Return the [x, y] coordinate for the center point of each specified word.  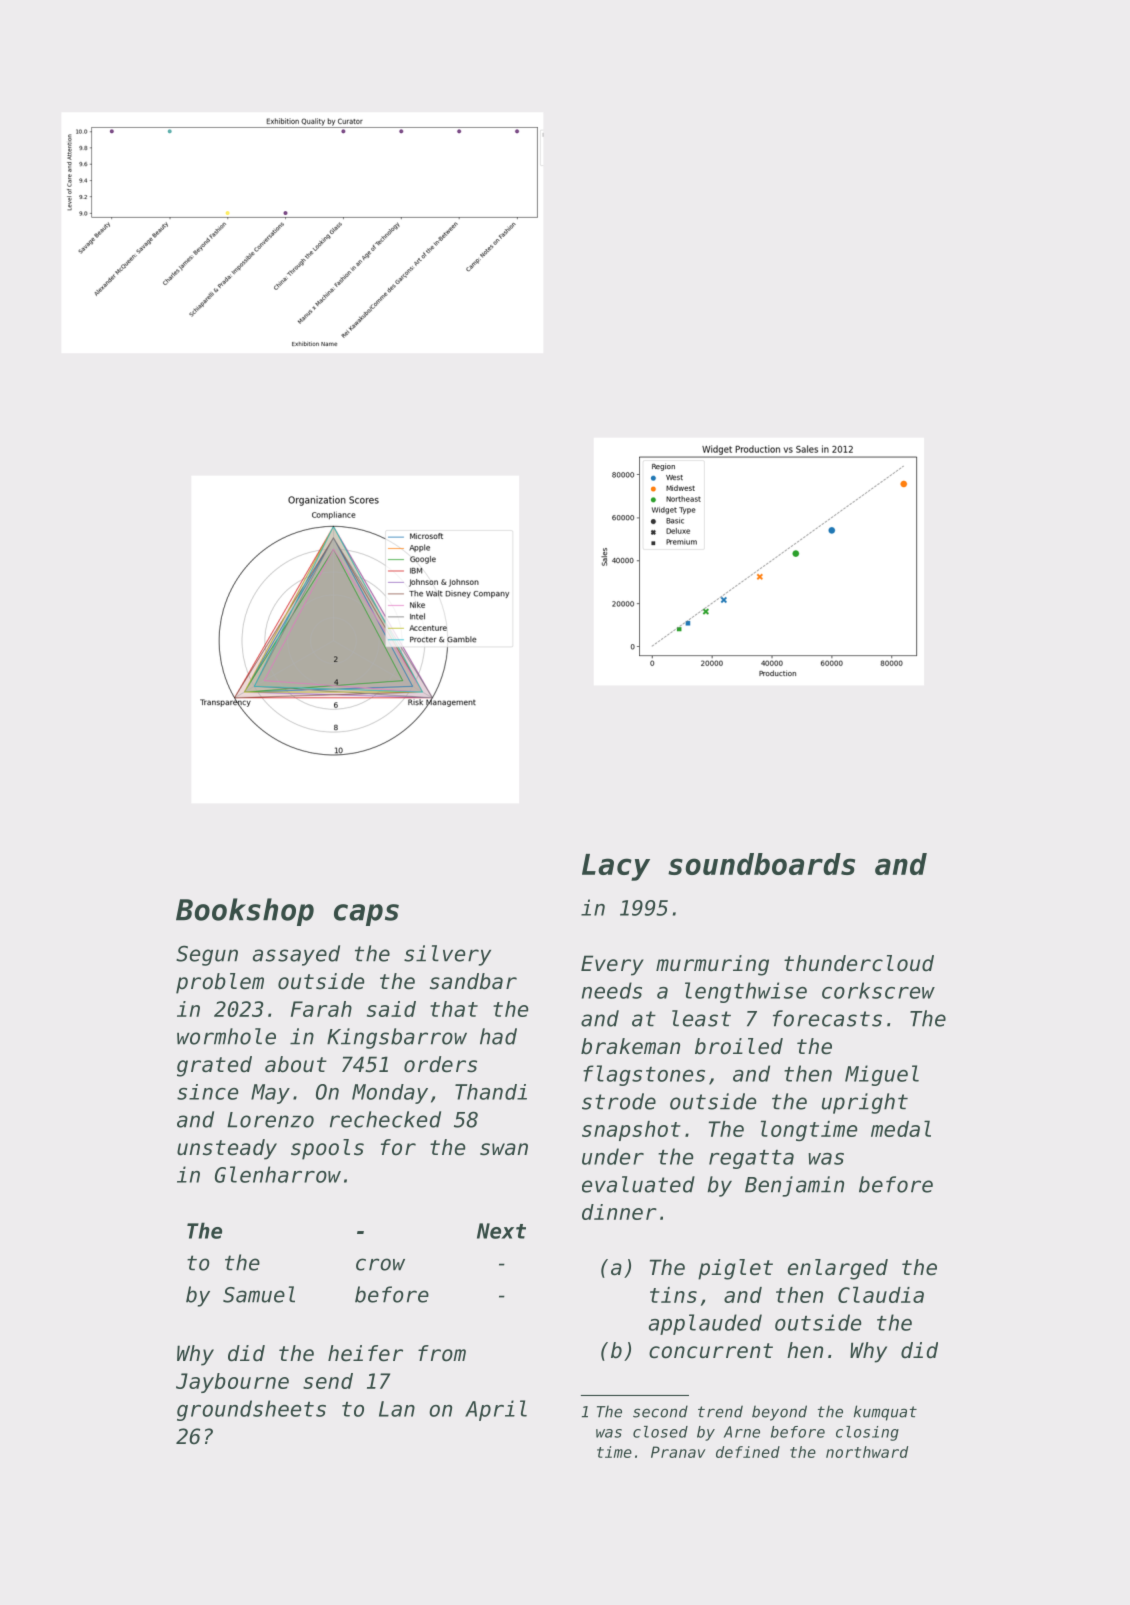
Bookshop [245, 912]
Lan [397, 1409]
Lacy [616, 867]
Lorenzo [270, 1120]
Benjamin [794, 1186]
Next [501, 1231]
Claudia [881, 1294]
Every [612, 965]
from [442, 1353]
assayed [296, 955]
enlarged [838, 1269]
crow [380, 1264]
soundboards [761, 864]
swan [504, 1149]
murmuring [712, 965]
